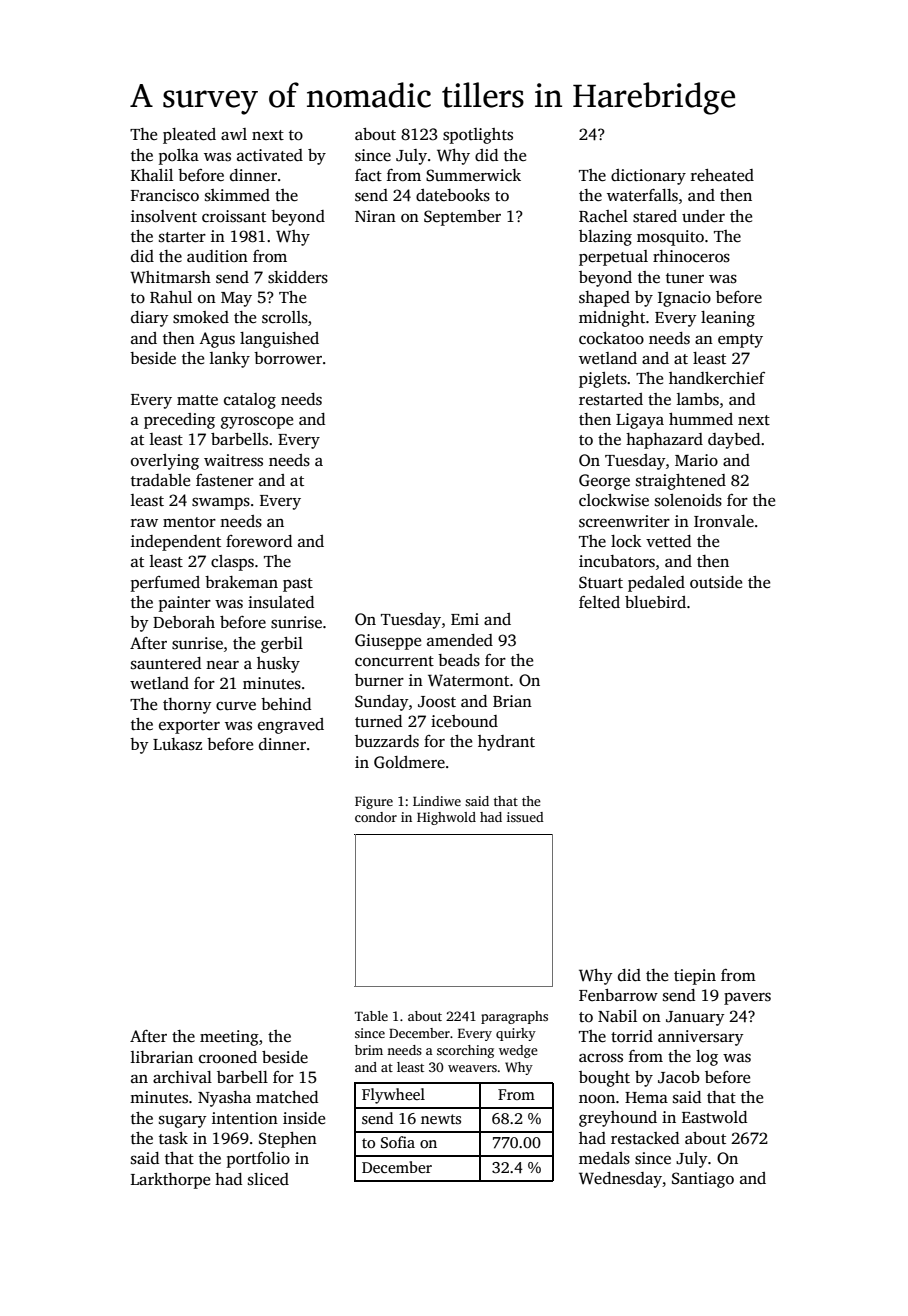 The height and width of the document is (1316, 908). I want to click on condor, so click(376, 817).
